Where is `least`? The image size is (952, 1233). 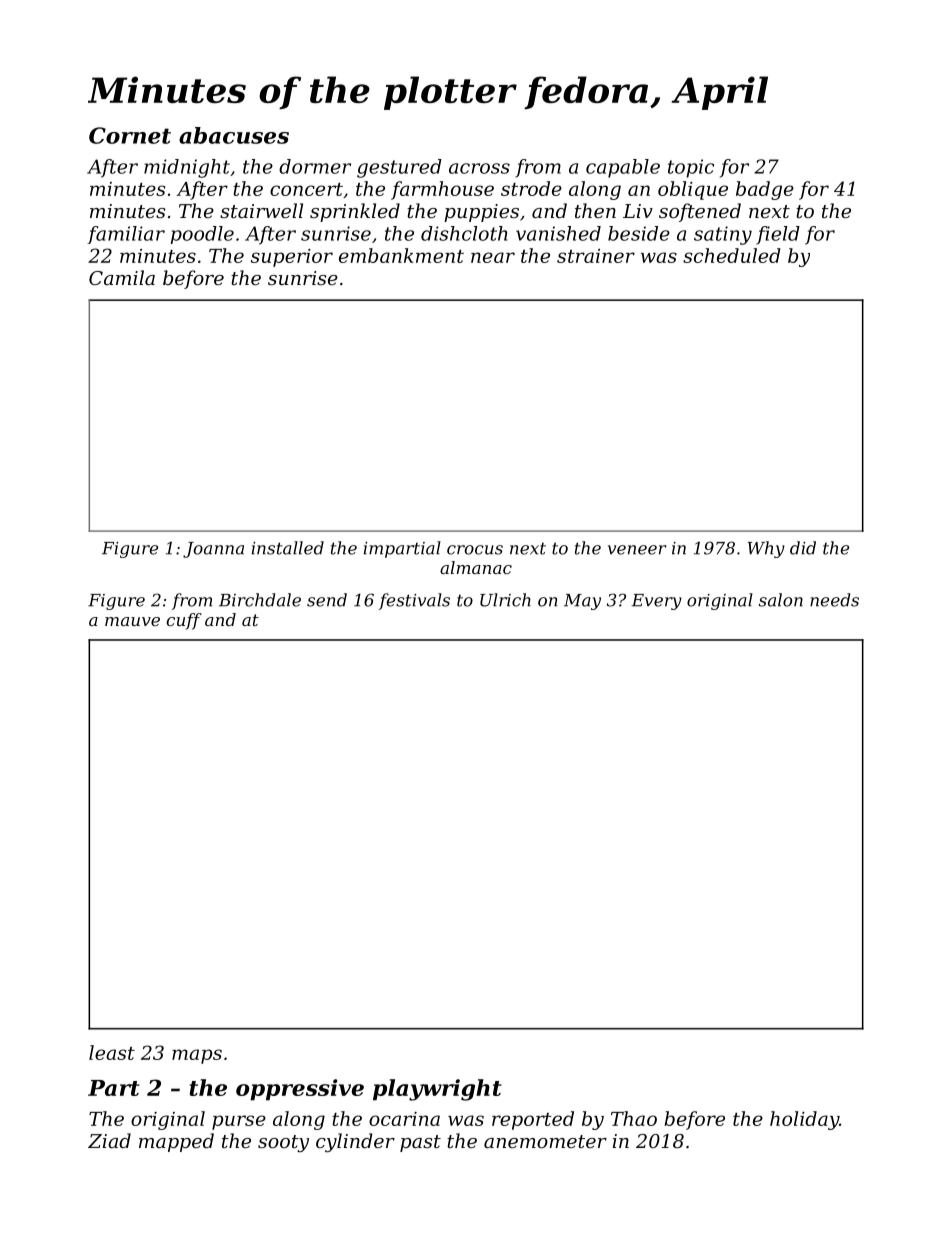 least is located at coordinates (112, 1052).
